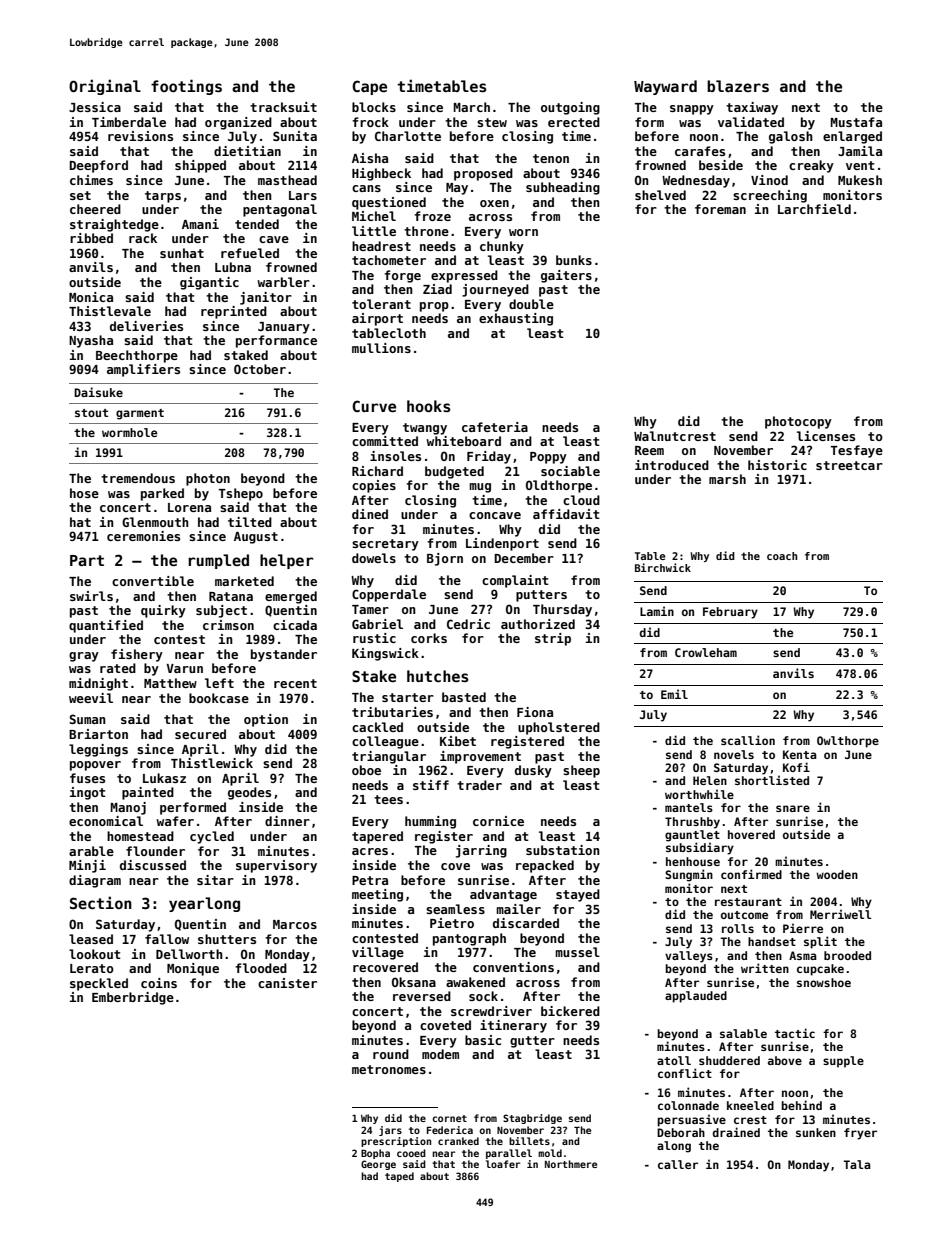 The height and width of the document is (1233, 952). What do you see at coordinates (571, 1164) in the document?
I see `Northmere` at bounding box center [571, 1164].
